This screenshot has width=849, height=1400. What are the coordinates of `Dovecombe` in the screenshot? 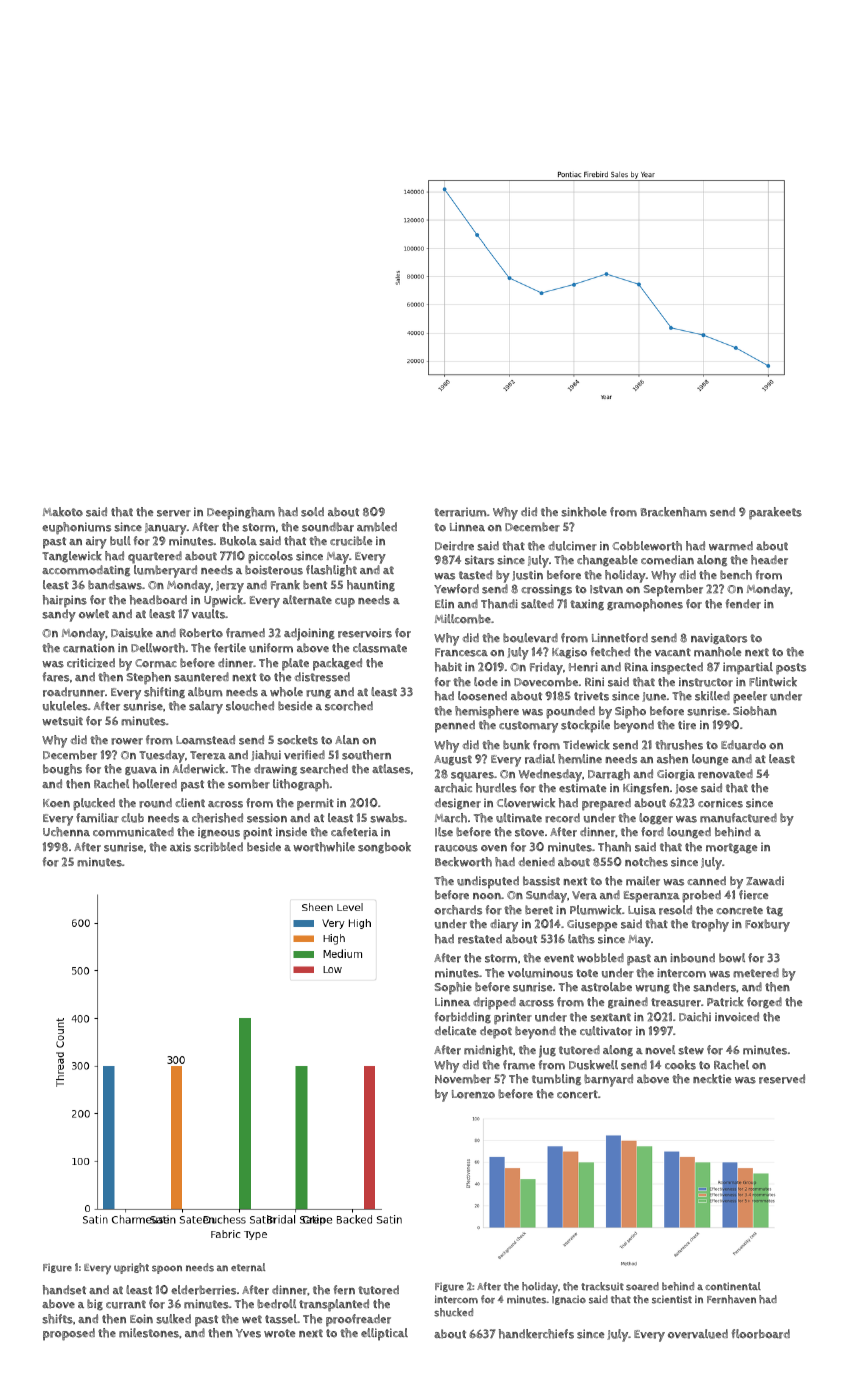 It's located at (546, 682).
